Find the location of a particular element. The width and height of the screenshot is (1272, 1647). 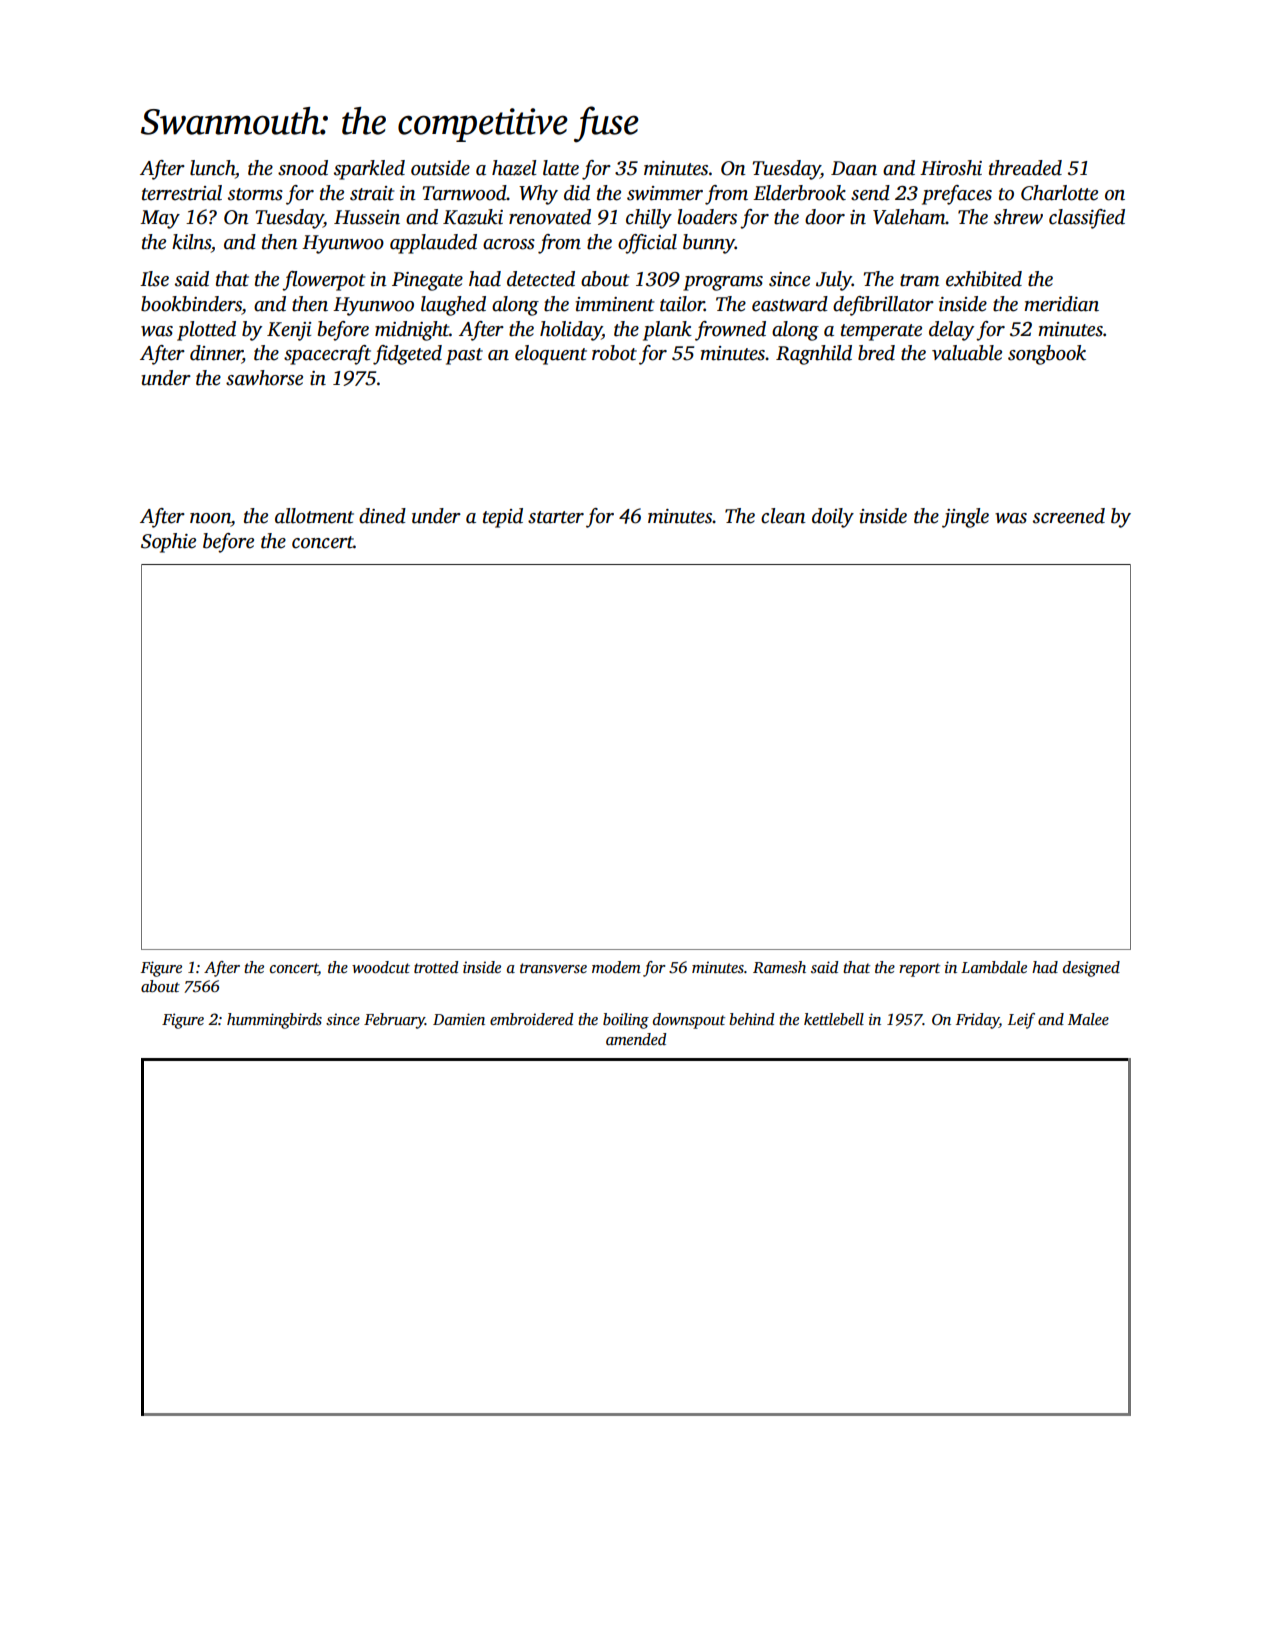

jingle is located at coordinates (965, 518).
